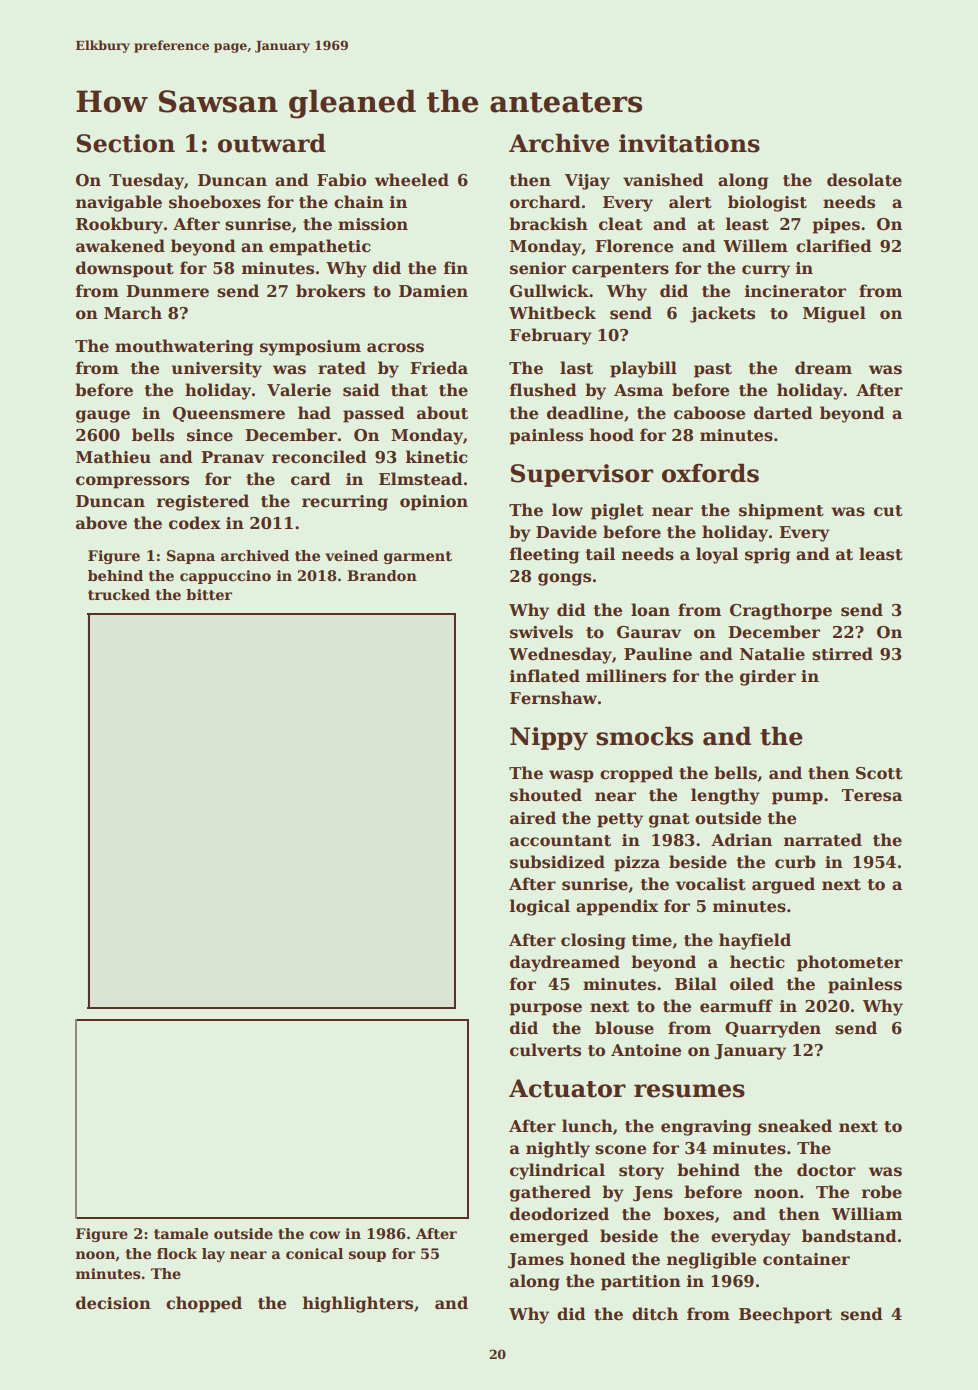  What do you see at coordinates (412, 180) in the document?
I see `wheeled` at bounding box center [412, 180].
